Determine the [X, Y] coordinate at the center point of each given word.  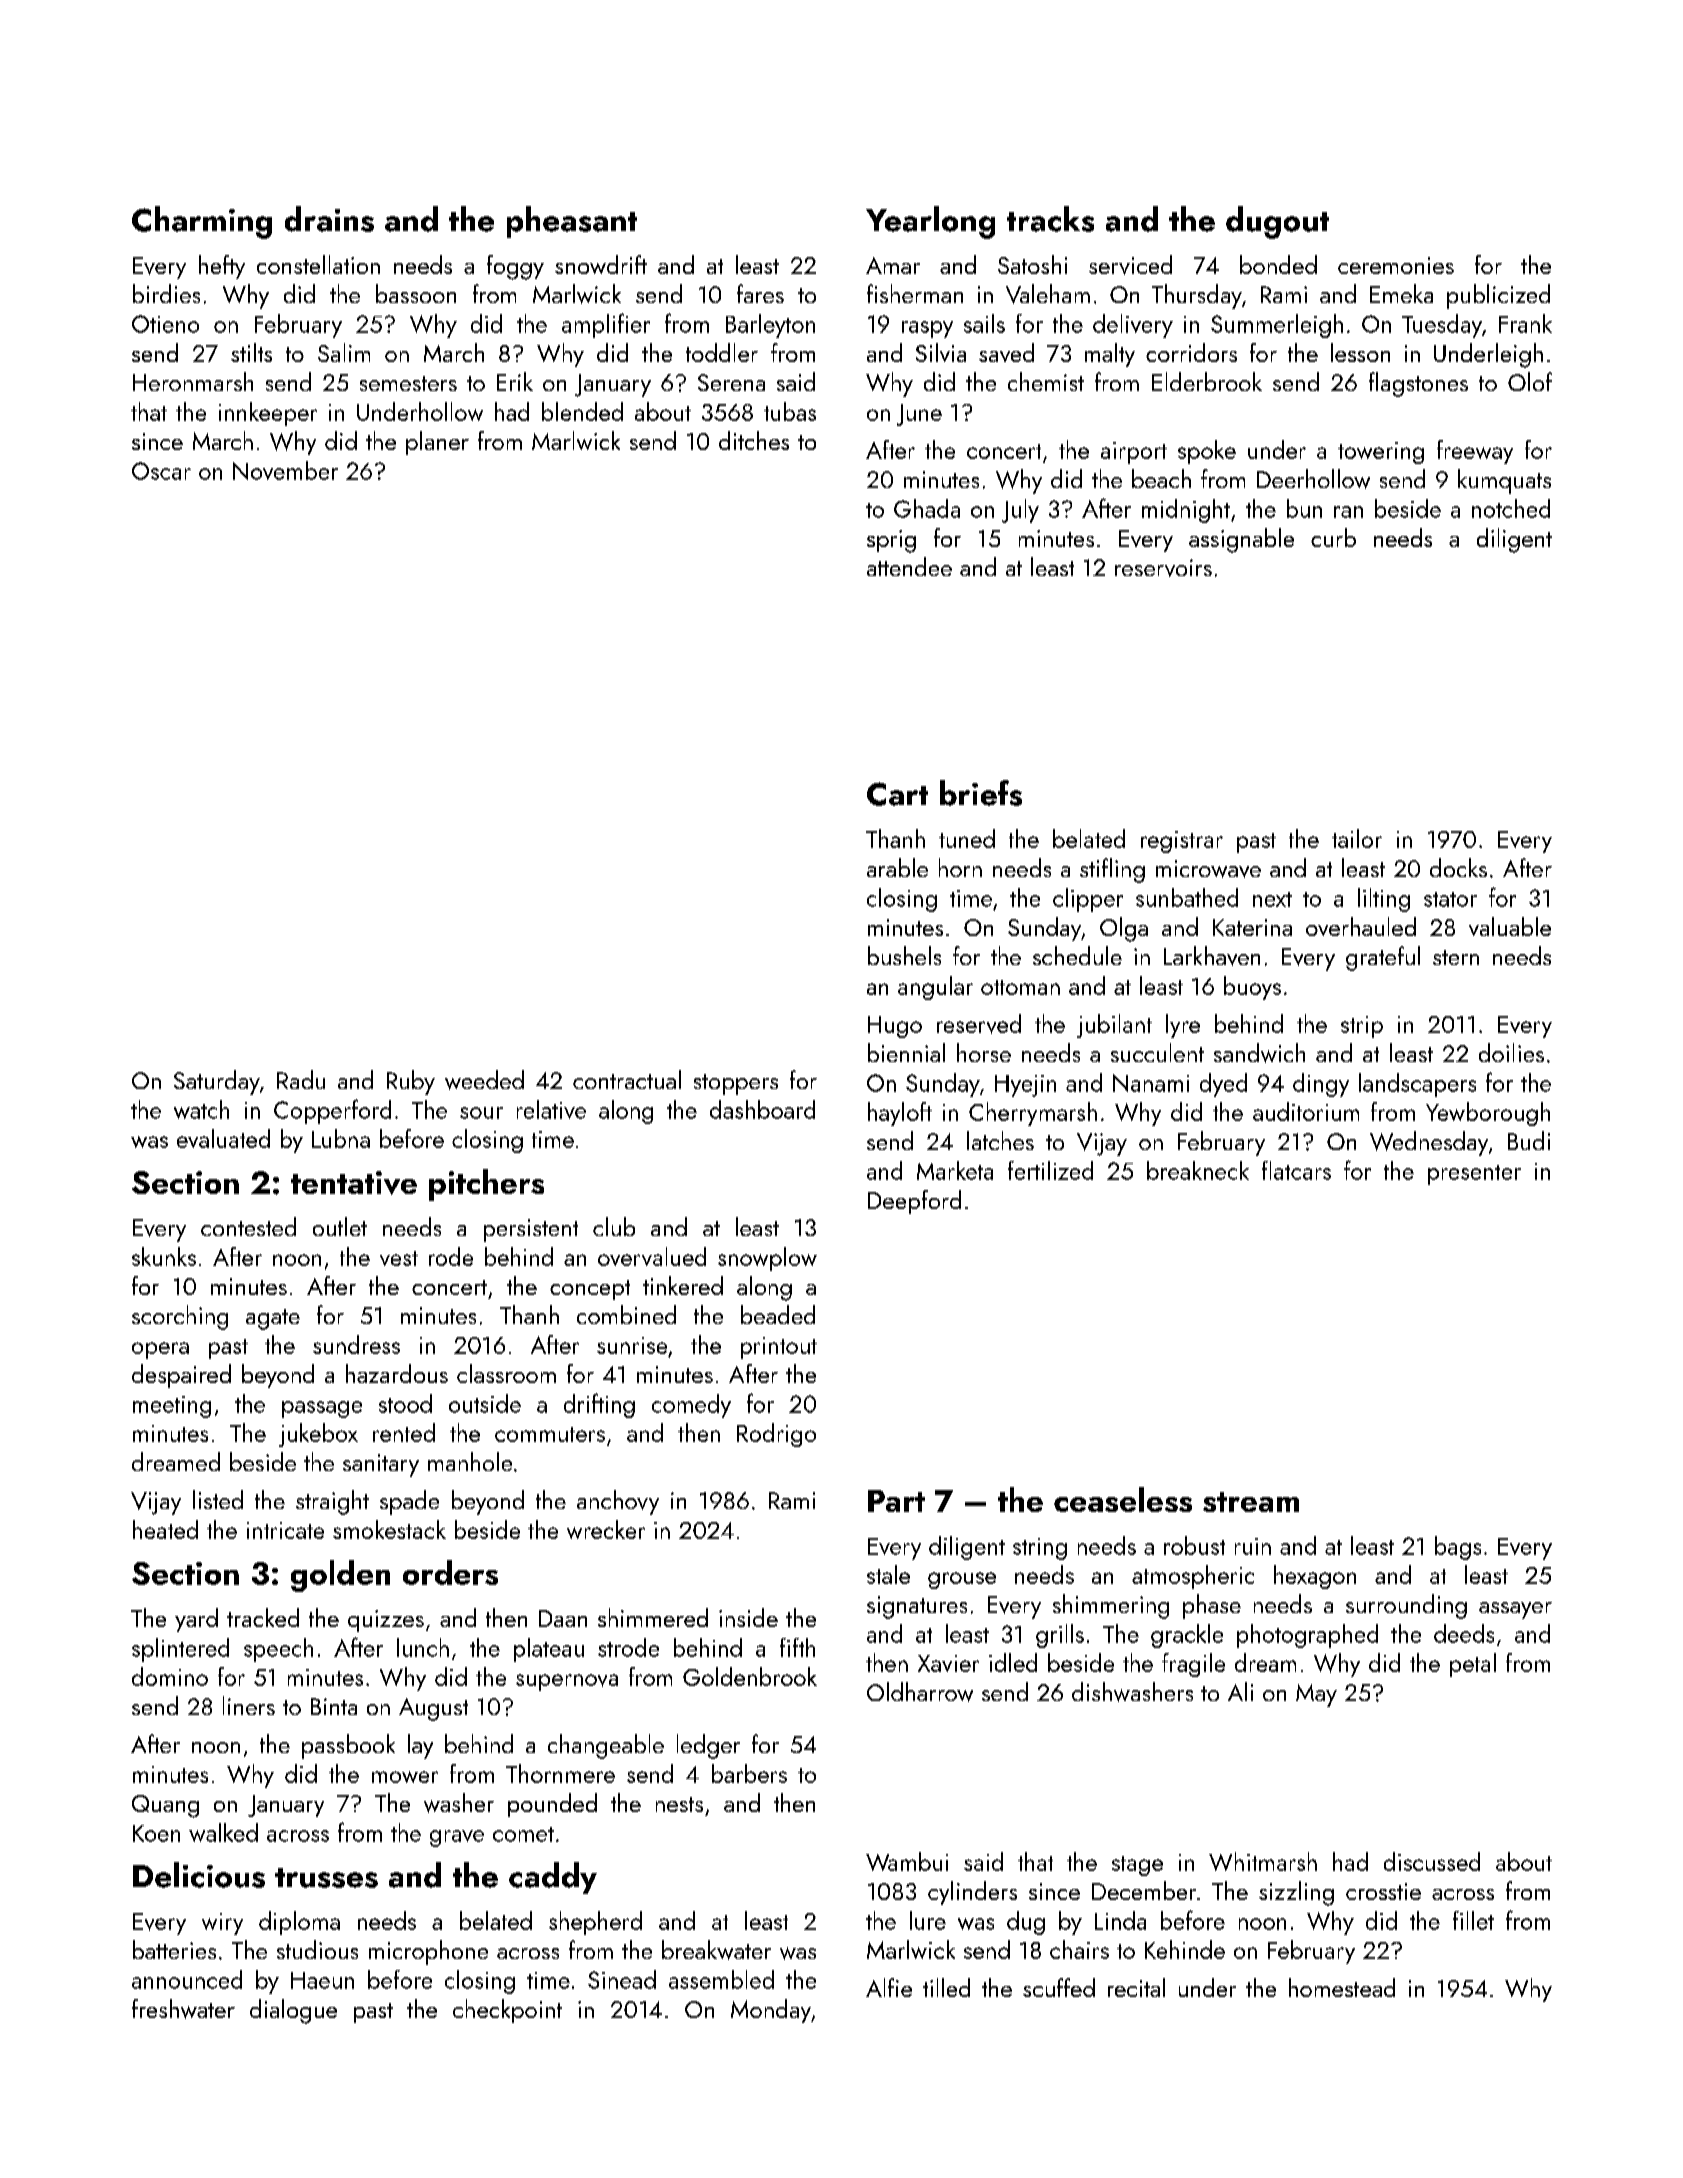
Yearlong [930, 222]
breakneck [1198, 1170]
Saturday [217, 1082]
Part [896, 1501]
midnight [1186, 511]
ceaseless [1123, 1499]
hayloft [900, 1114]
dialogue [293, 2011]
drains [329, 219]
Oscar [161, 471]
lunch [423, 1647]
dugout [1277, 222]
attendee [909, 566]
